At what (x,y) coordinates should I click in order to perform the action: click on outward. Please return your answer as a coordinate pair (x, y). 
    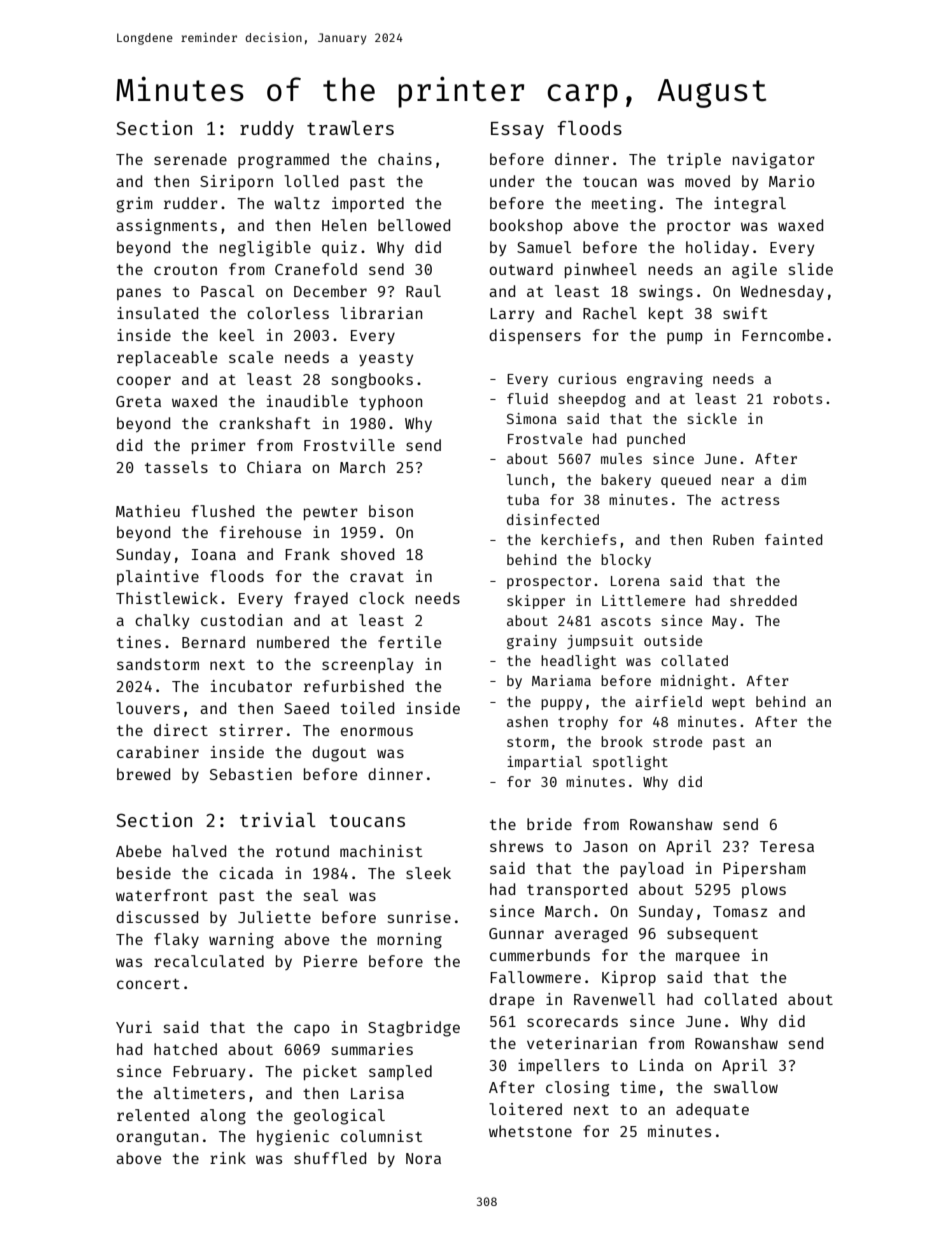
    Looking at the image, I should click on (521, 269).
